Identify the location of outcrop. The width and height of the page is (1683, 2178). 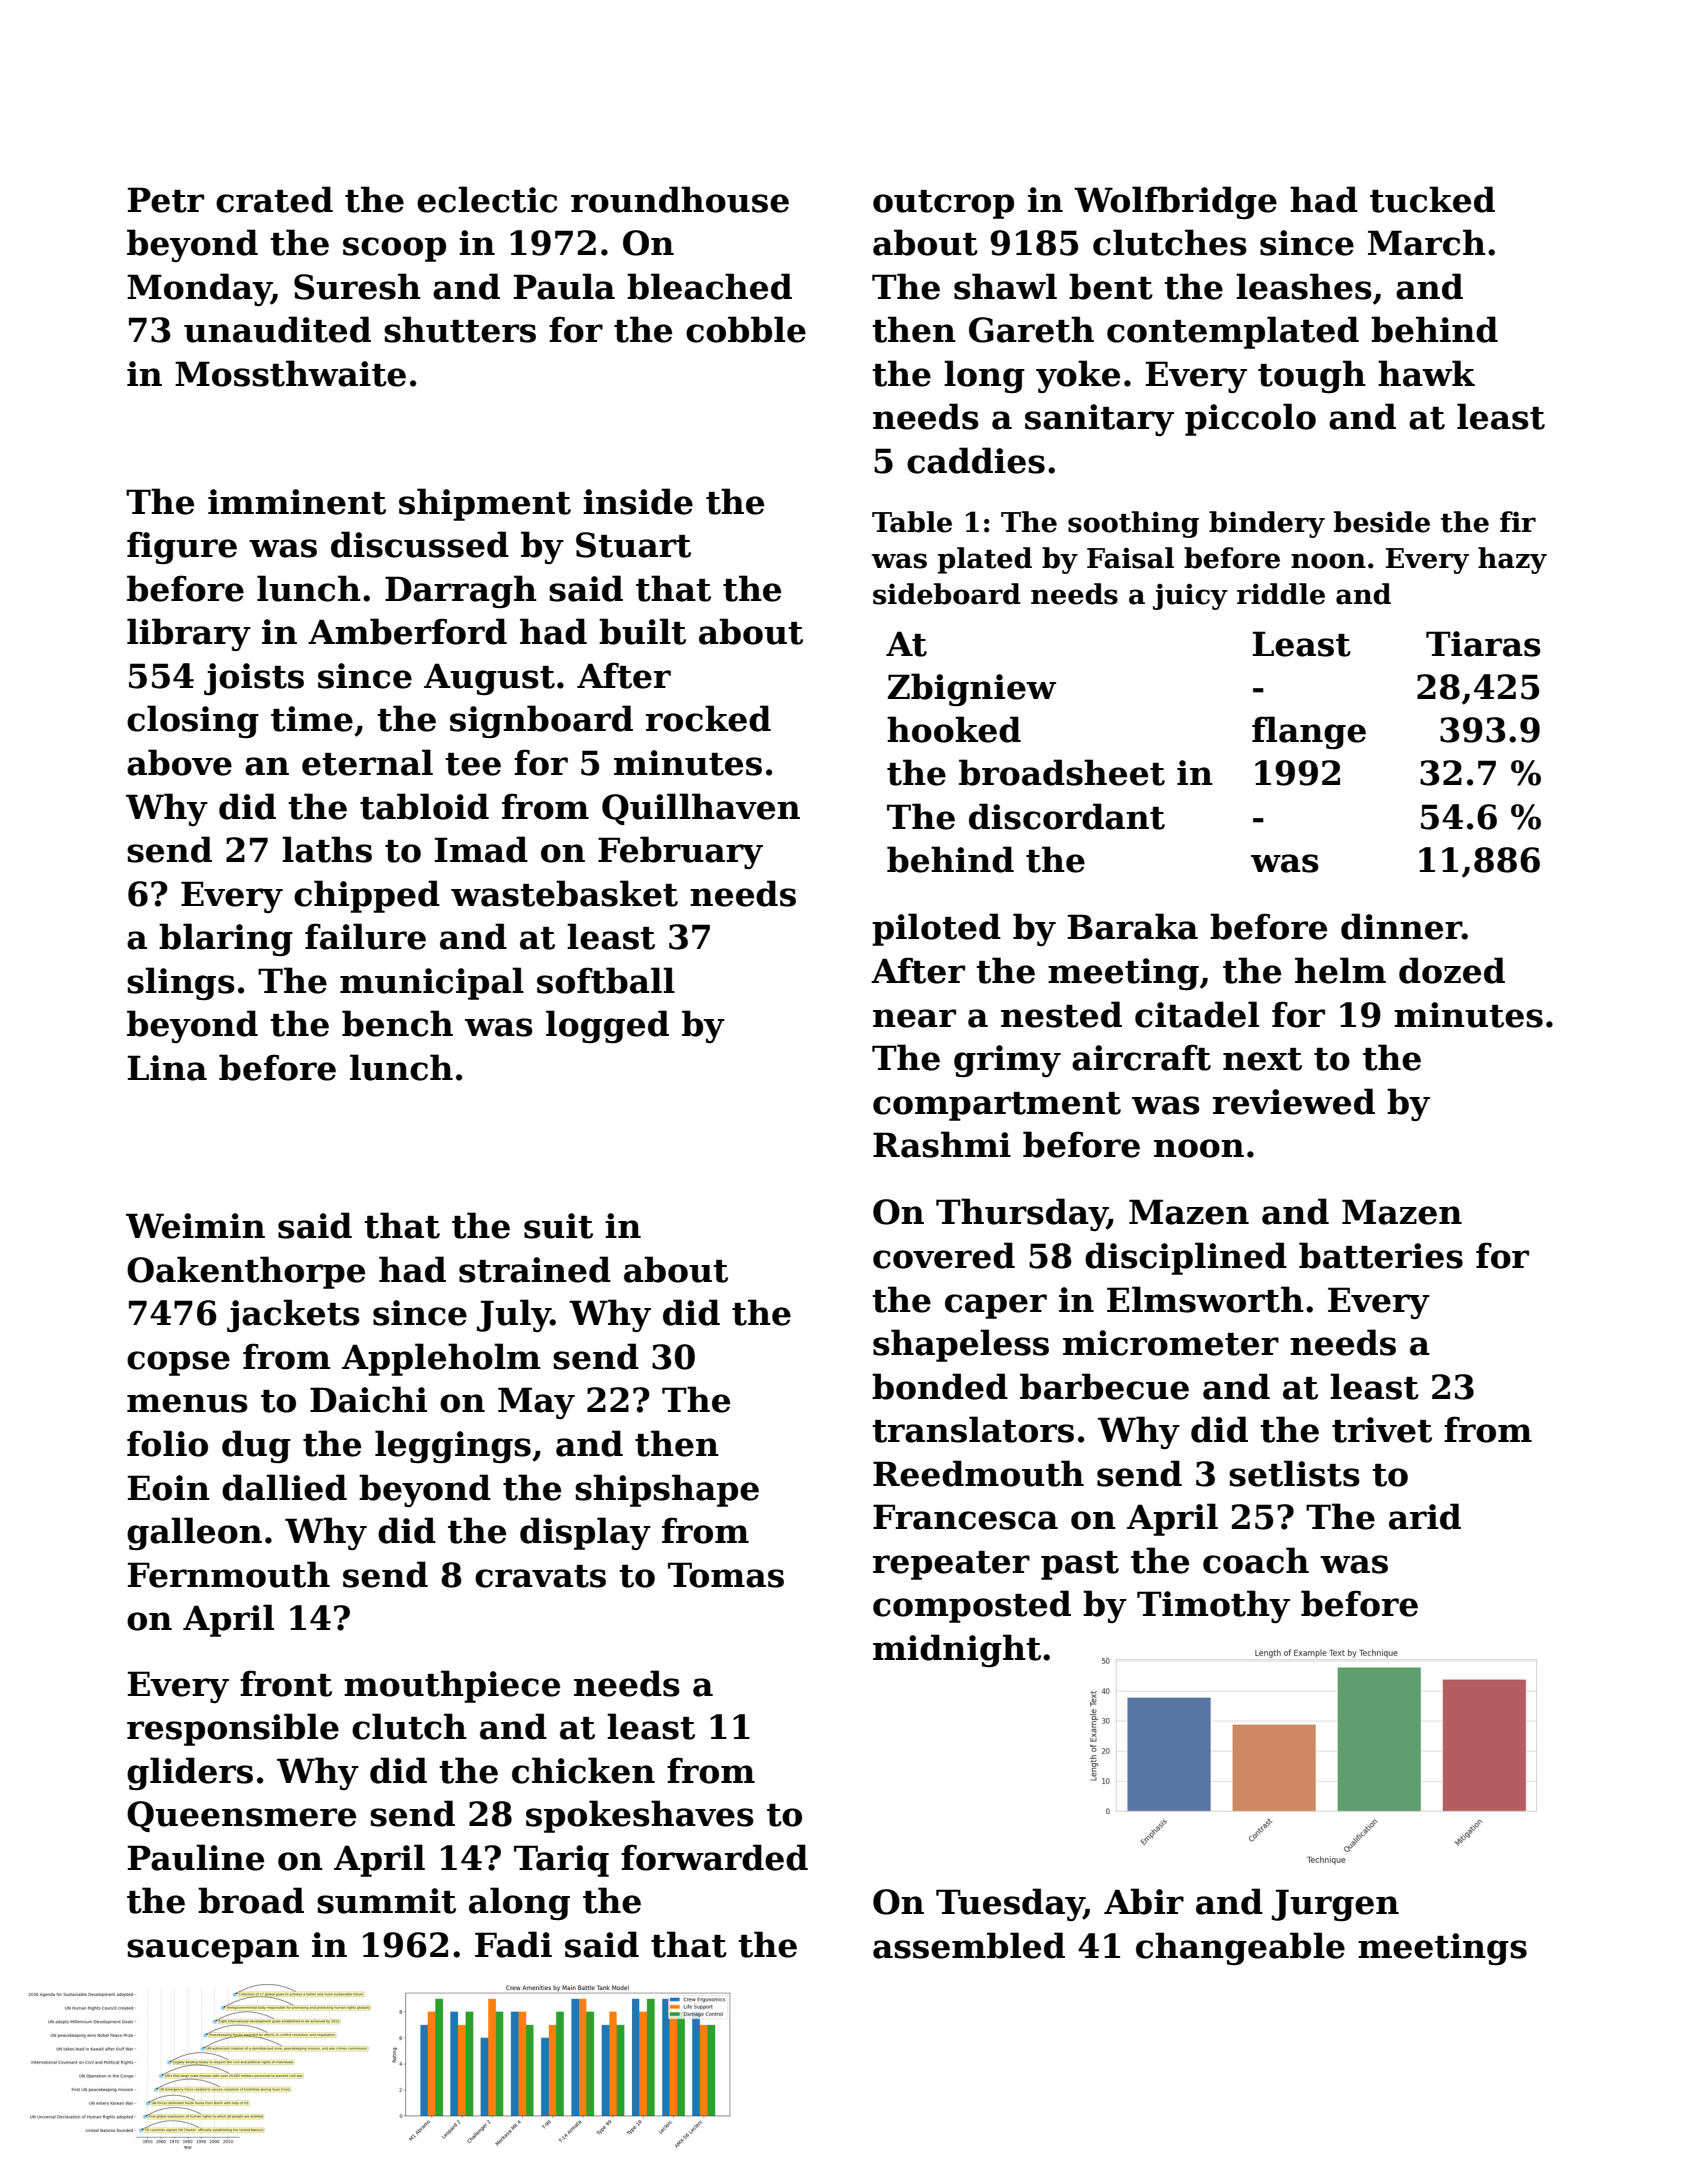
(943, 204).
